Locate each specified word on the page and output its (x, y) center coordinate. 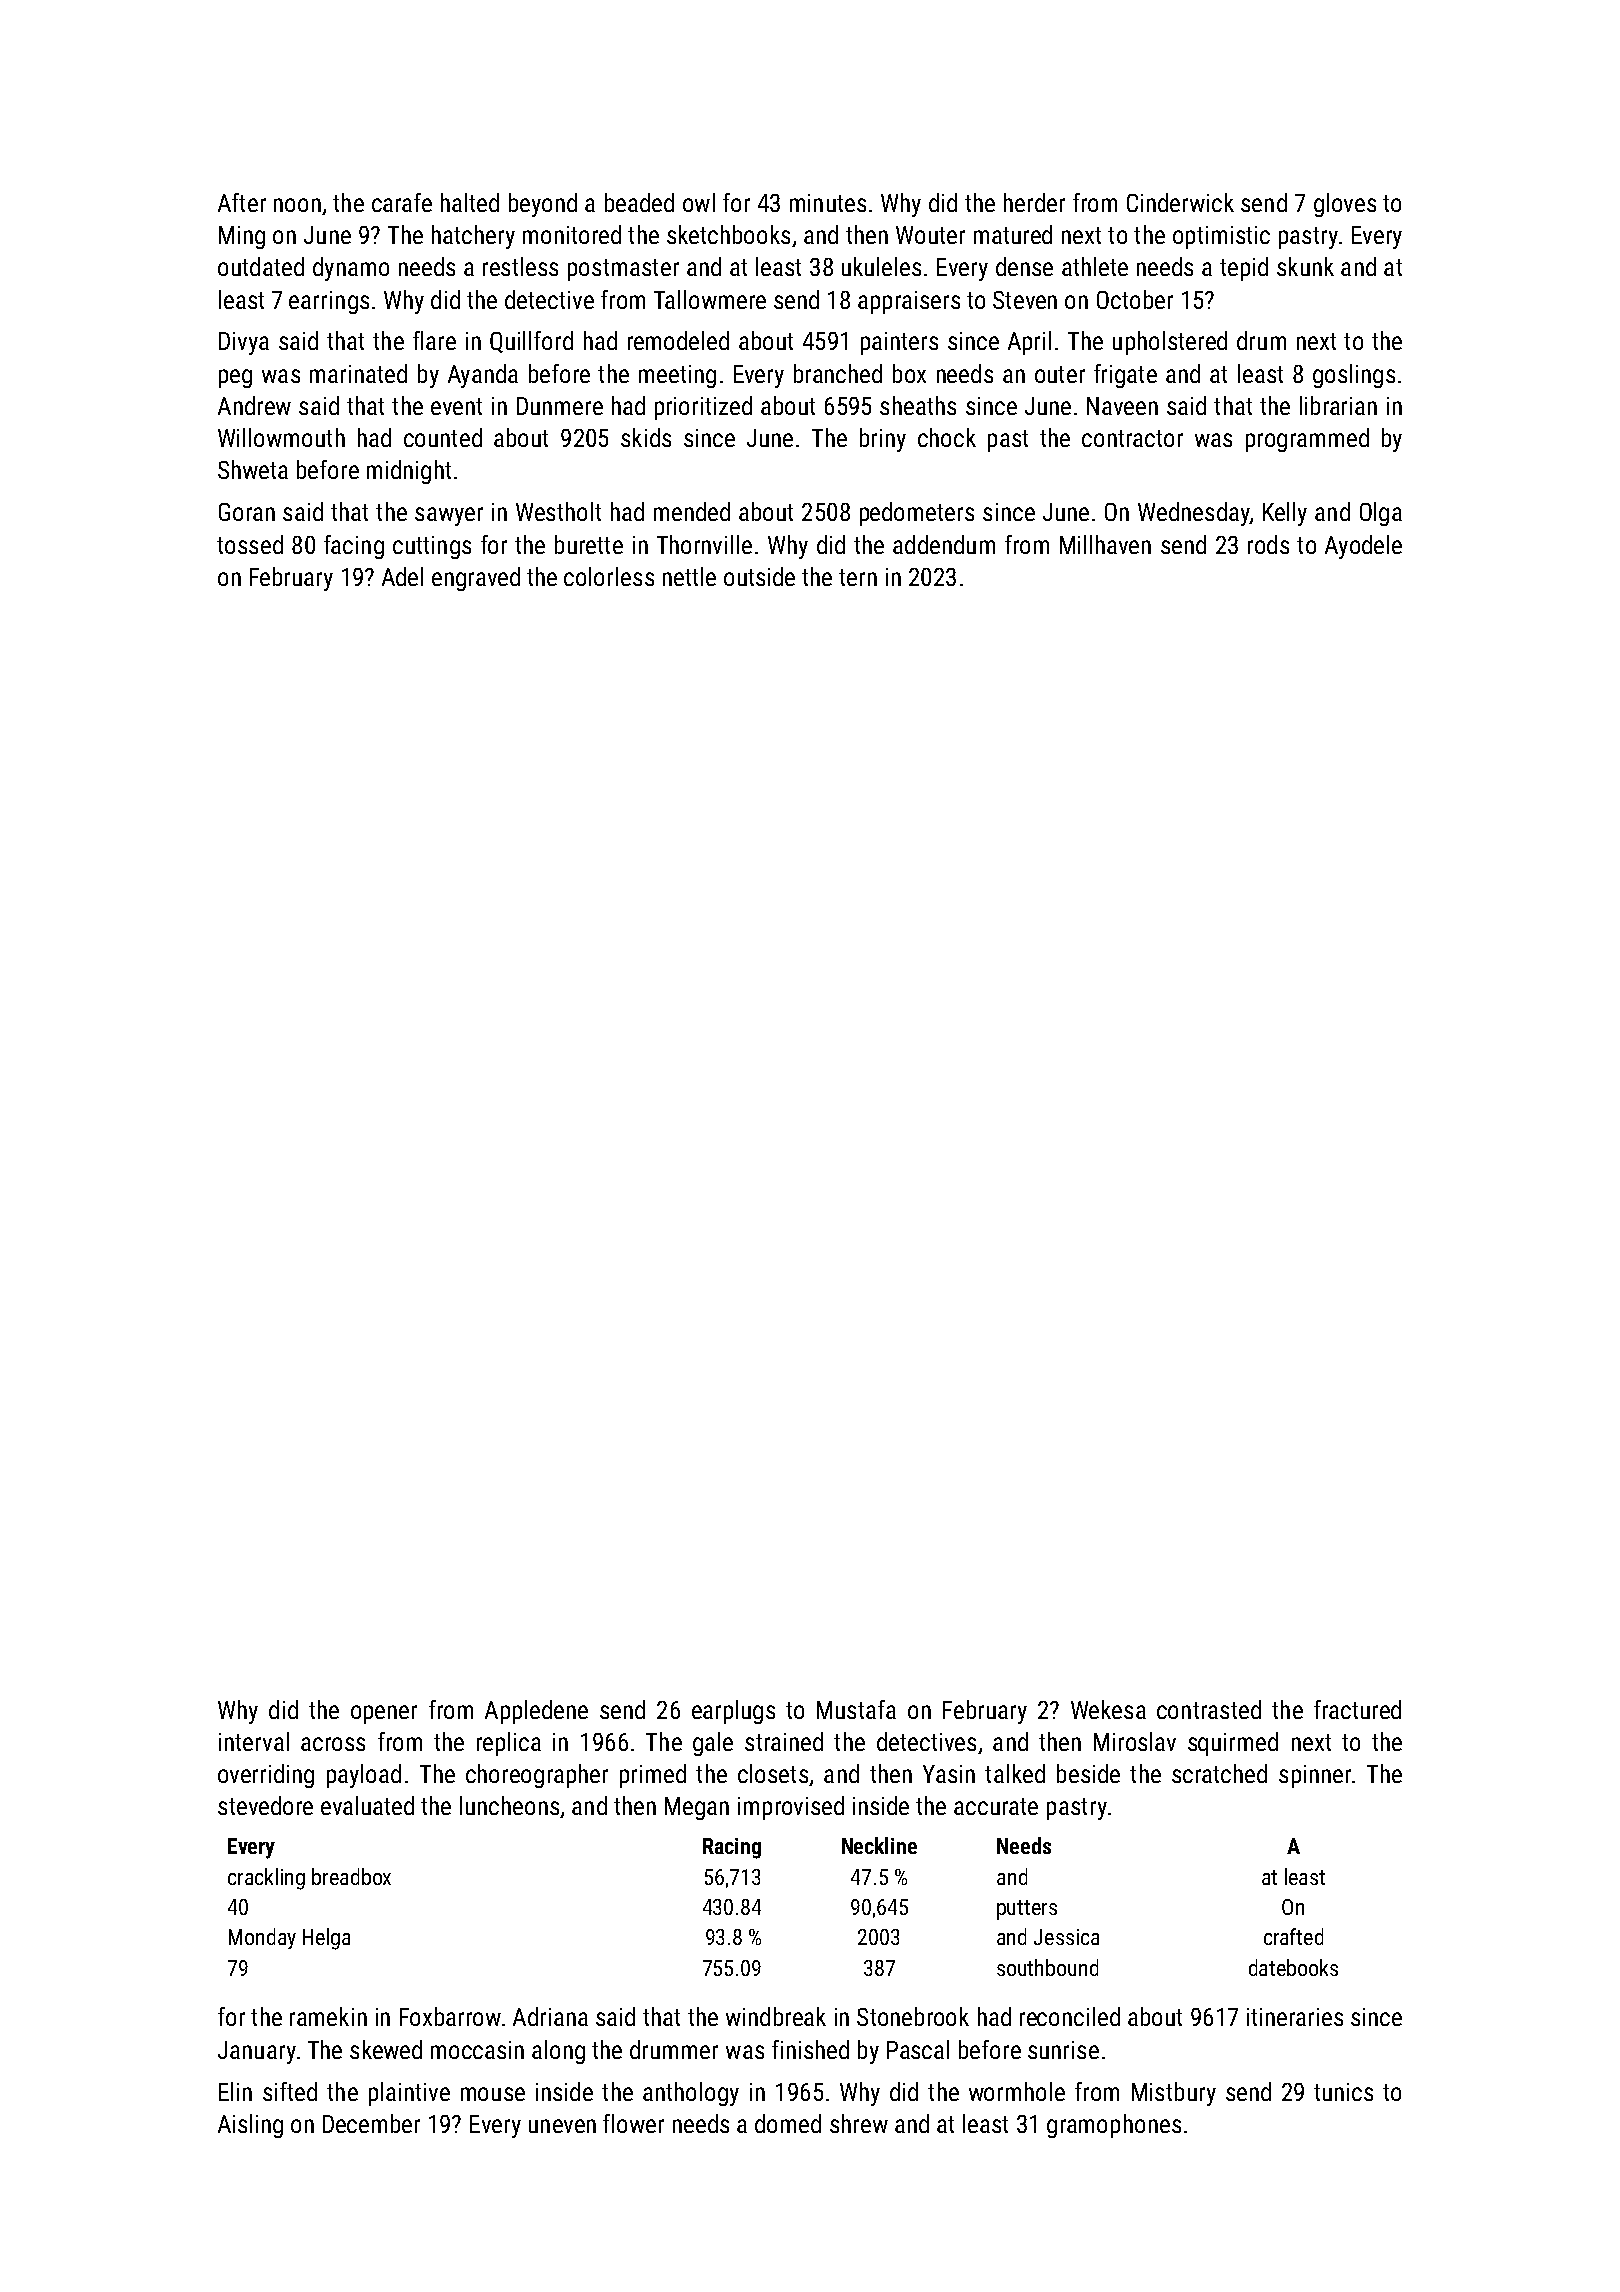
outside (759, 576)
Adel (402, 576)
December (371, 2123)
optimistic (1221, 237)
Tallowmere (710, 299)
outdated (261, 266)
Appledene (536, 1712)
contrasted (1209, 1709)
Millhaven (1105, 544)
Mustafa (856, 1709)
